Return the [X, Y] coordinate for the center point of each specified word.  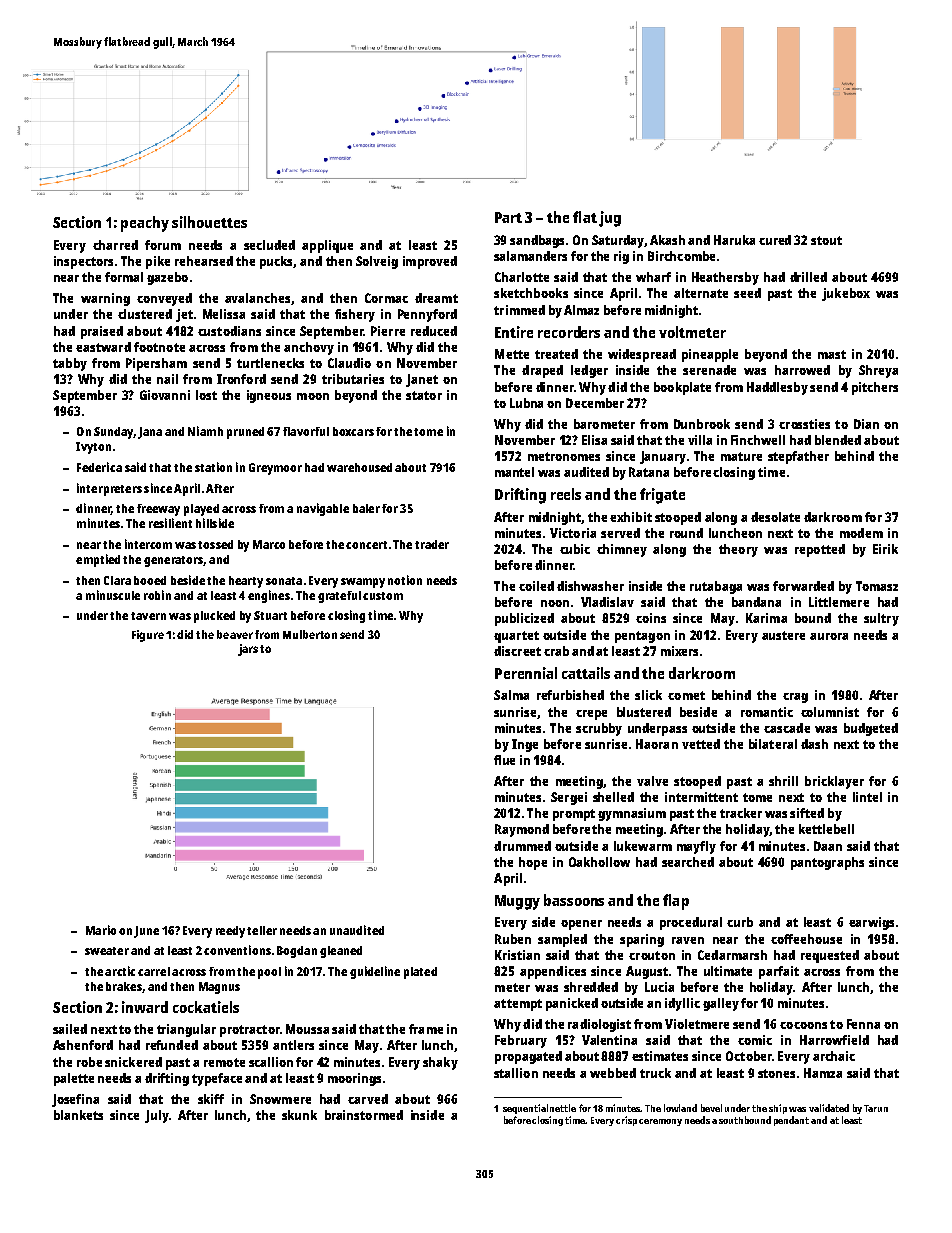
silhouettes [209, 222]
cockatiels [206, 1007]
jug [610, 219]
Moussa [307, 1029]
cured [775, 240]
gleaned [341, 952]
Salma [511, 695]
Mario [101, 930]
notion [405, 580]
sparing [642, 940]
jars [248, 650]
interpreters [109, 489]
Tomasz [877, 586]
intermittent [701, 797]
